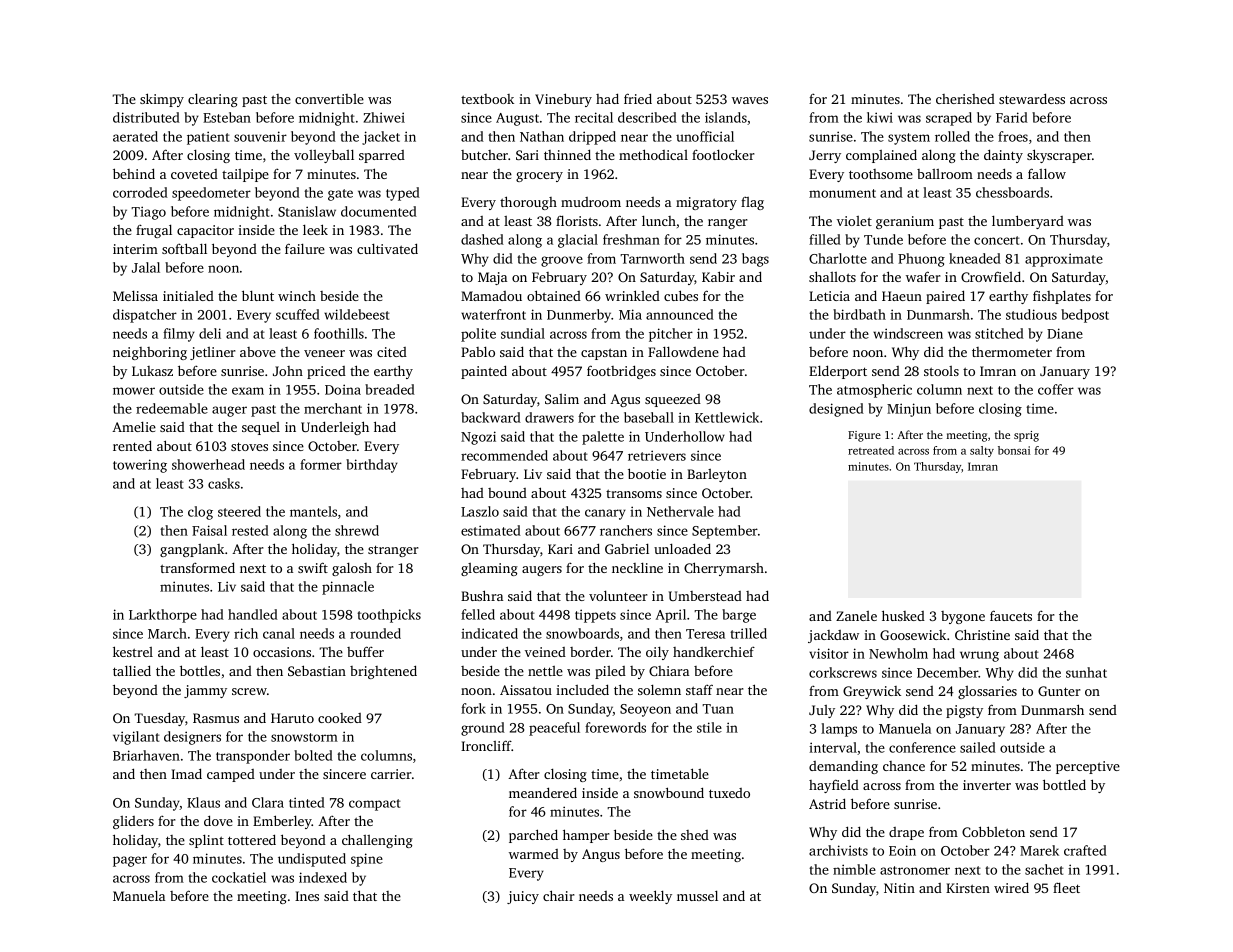  I want to click on faucets, so click(1011, 615).
